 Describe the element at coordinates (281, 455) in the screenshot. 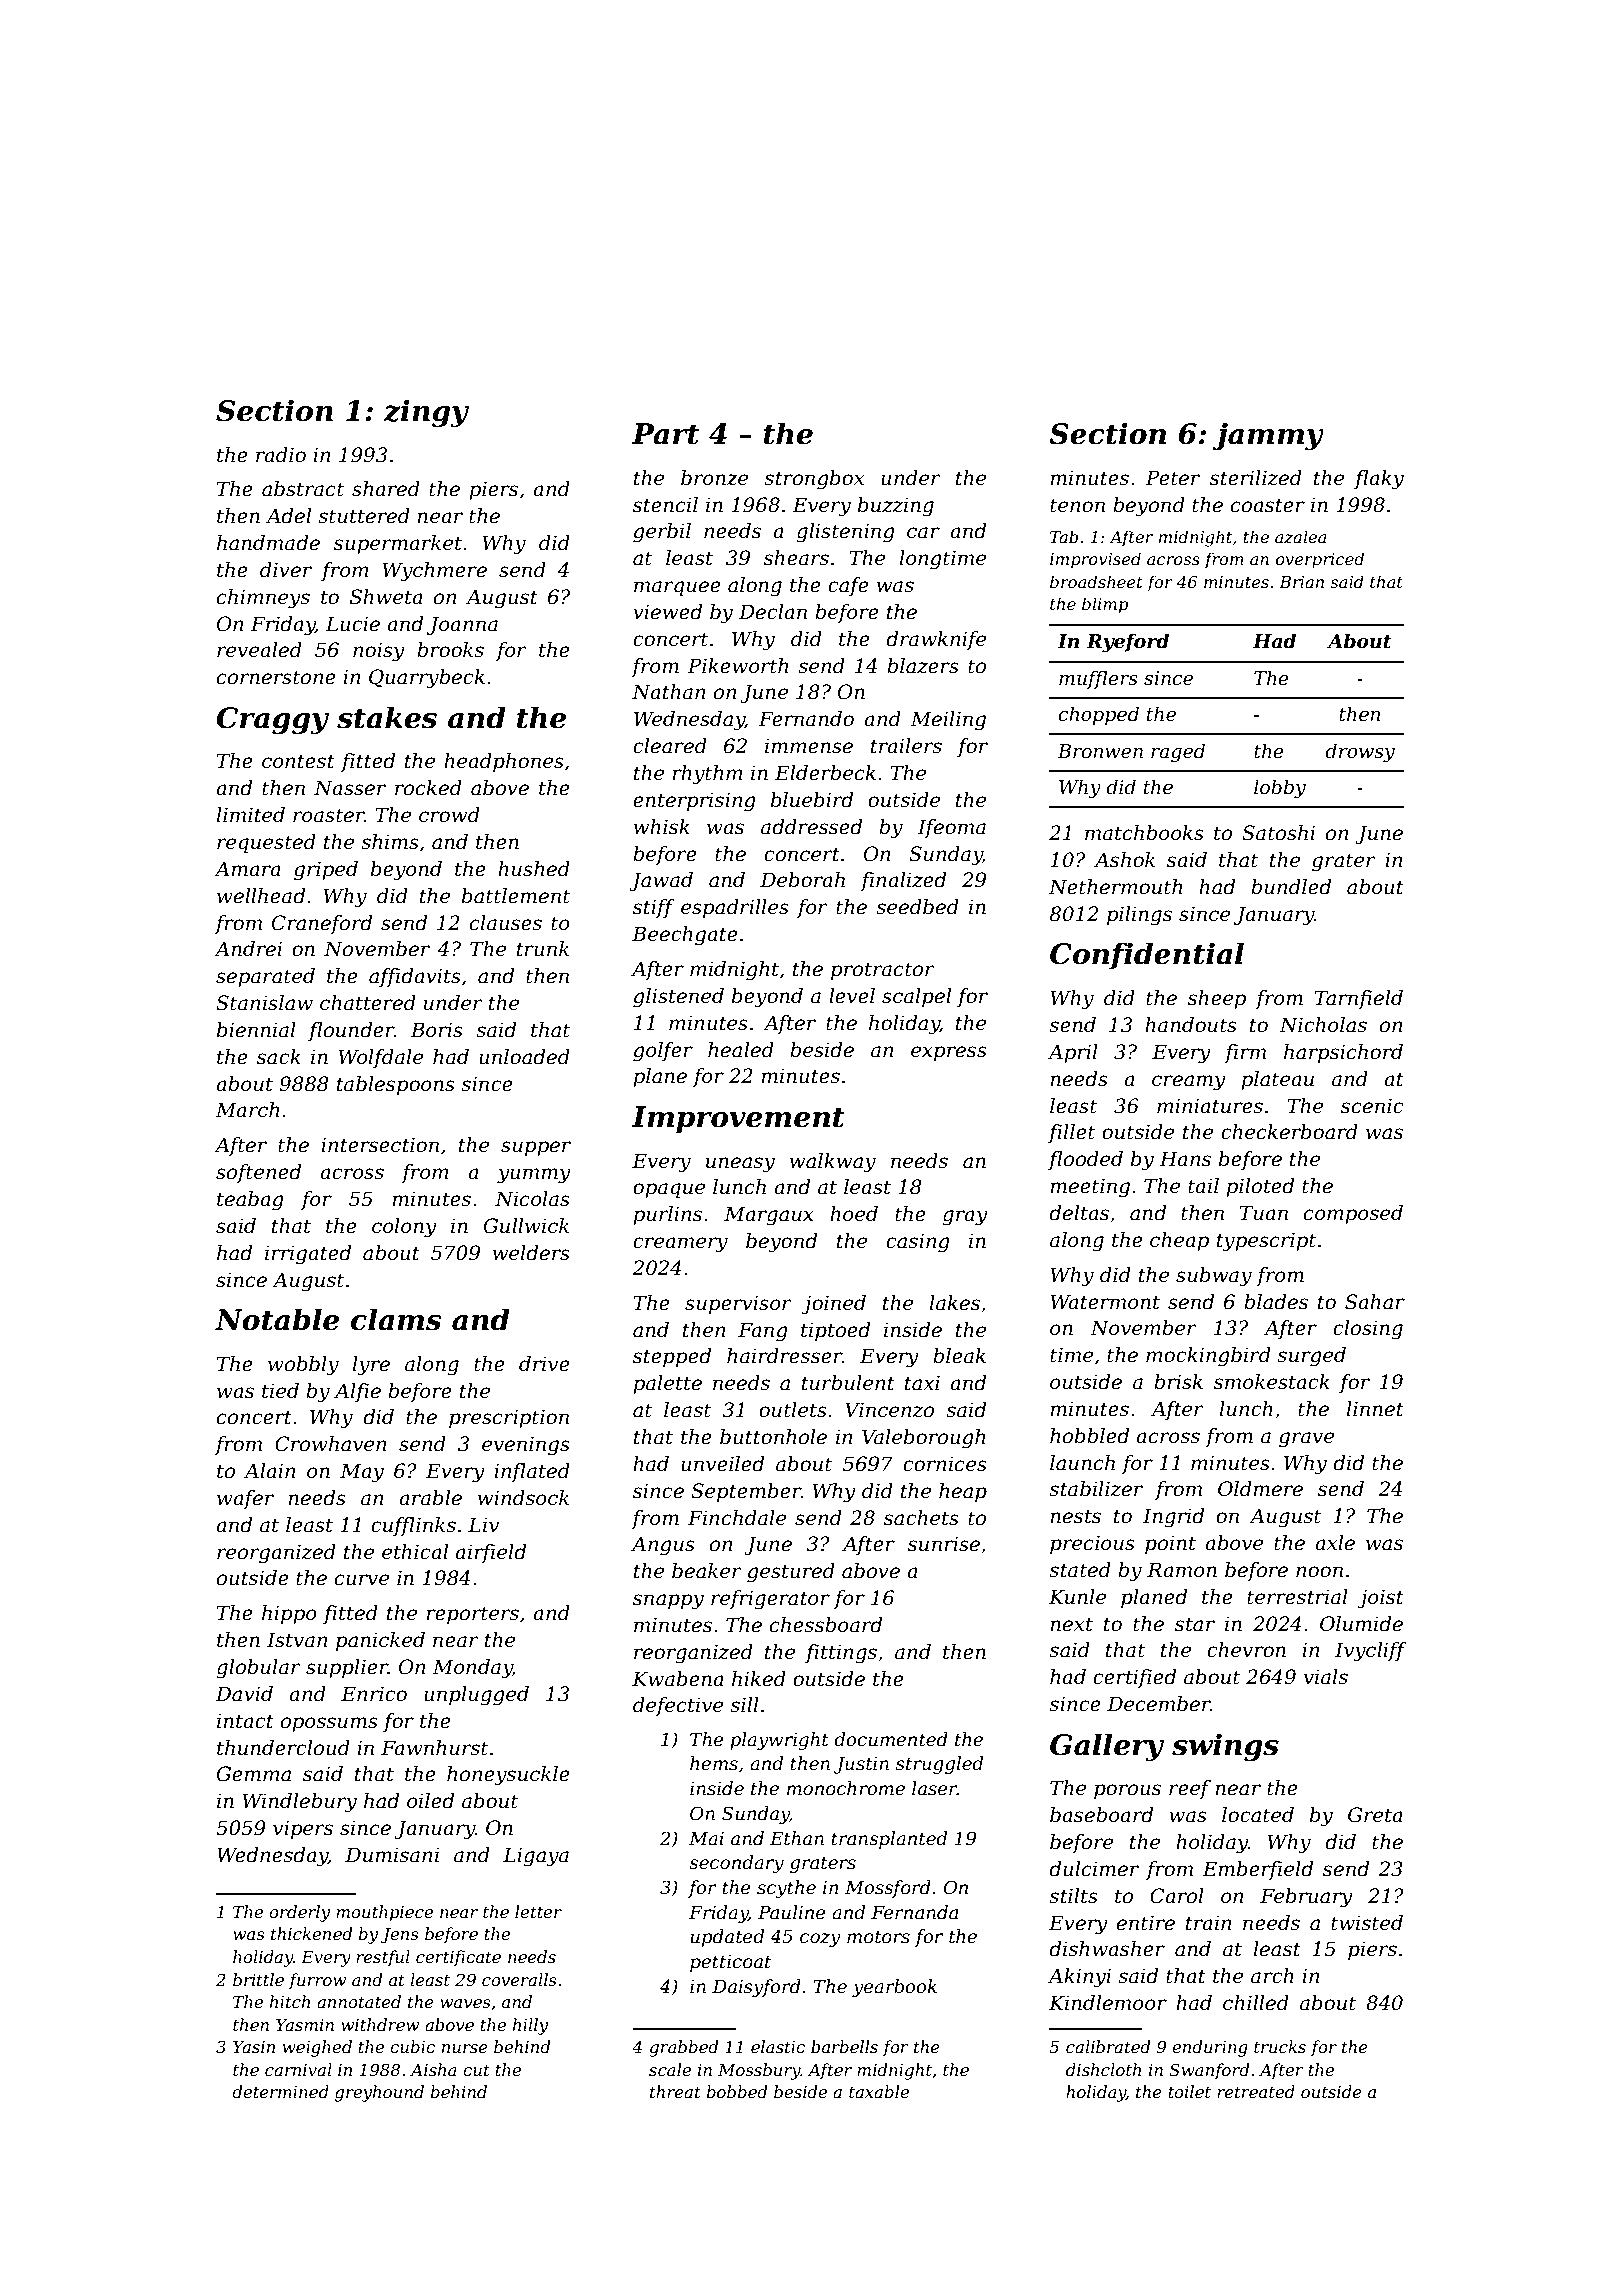

I see `radio` at that location.
